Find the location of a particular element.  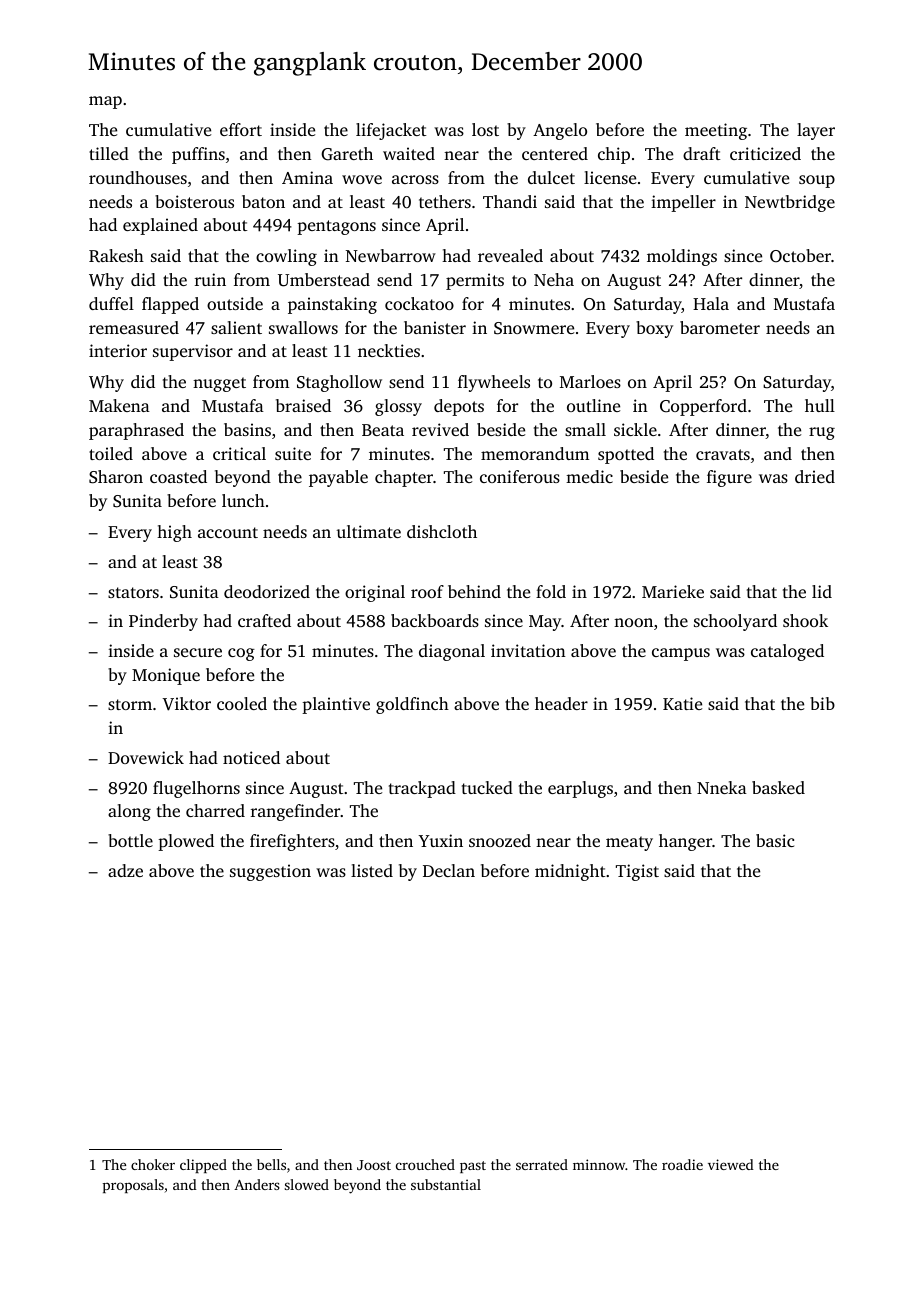

roadie is located at coordinates (682, 1164).
